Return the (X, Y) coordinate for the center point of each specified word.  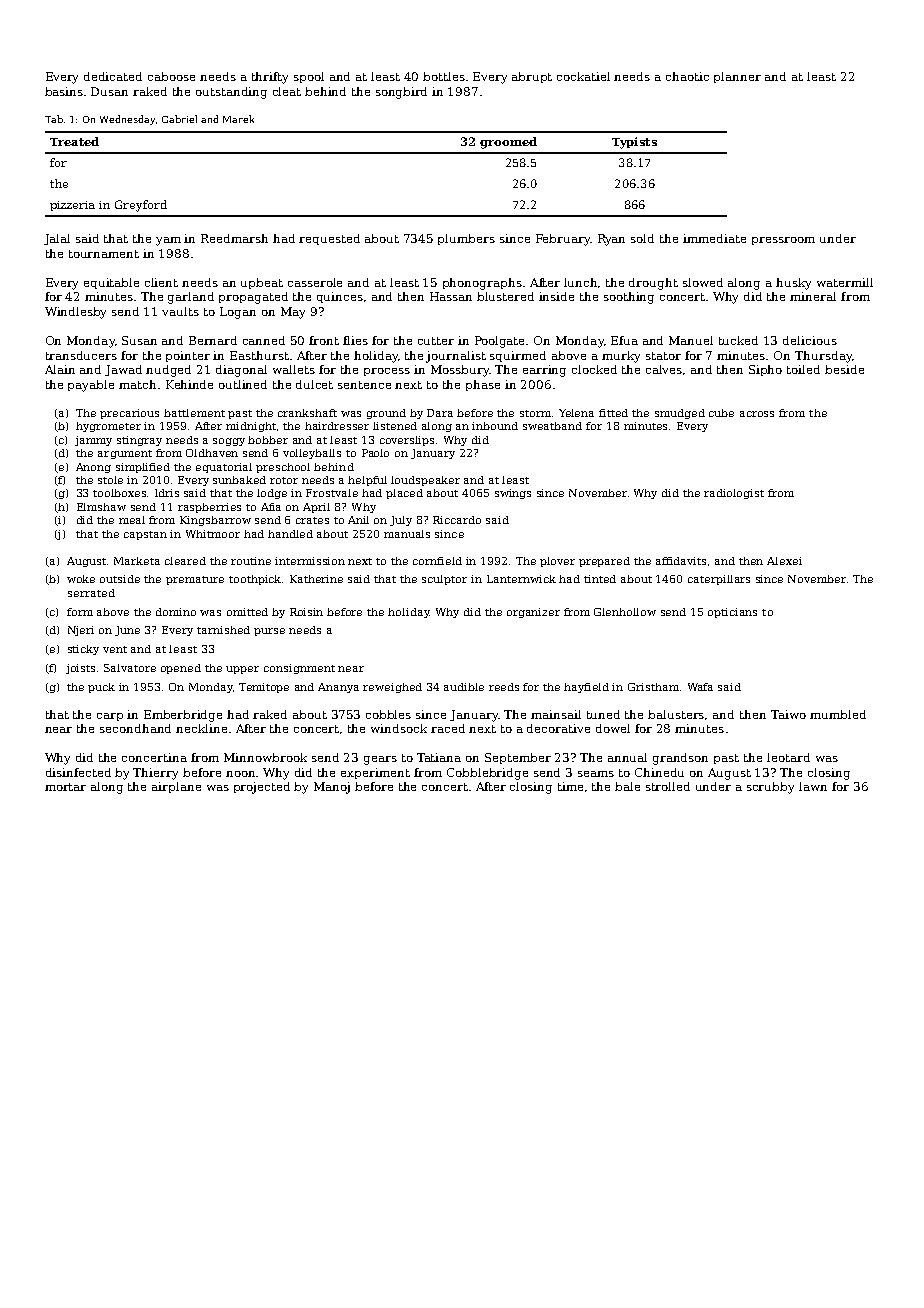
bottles (444, 76)
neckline (201, 728)
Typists (634, 143)
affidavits (681, 561)
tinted (600, 579)
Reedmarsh (234, 238)
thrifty (270, 78)
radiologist (734, 494)
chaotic (687, 76)
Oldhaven (212, 453)
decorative (558, 728)
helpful (367, 481)
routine (251, 561)
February (563, 240)
